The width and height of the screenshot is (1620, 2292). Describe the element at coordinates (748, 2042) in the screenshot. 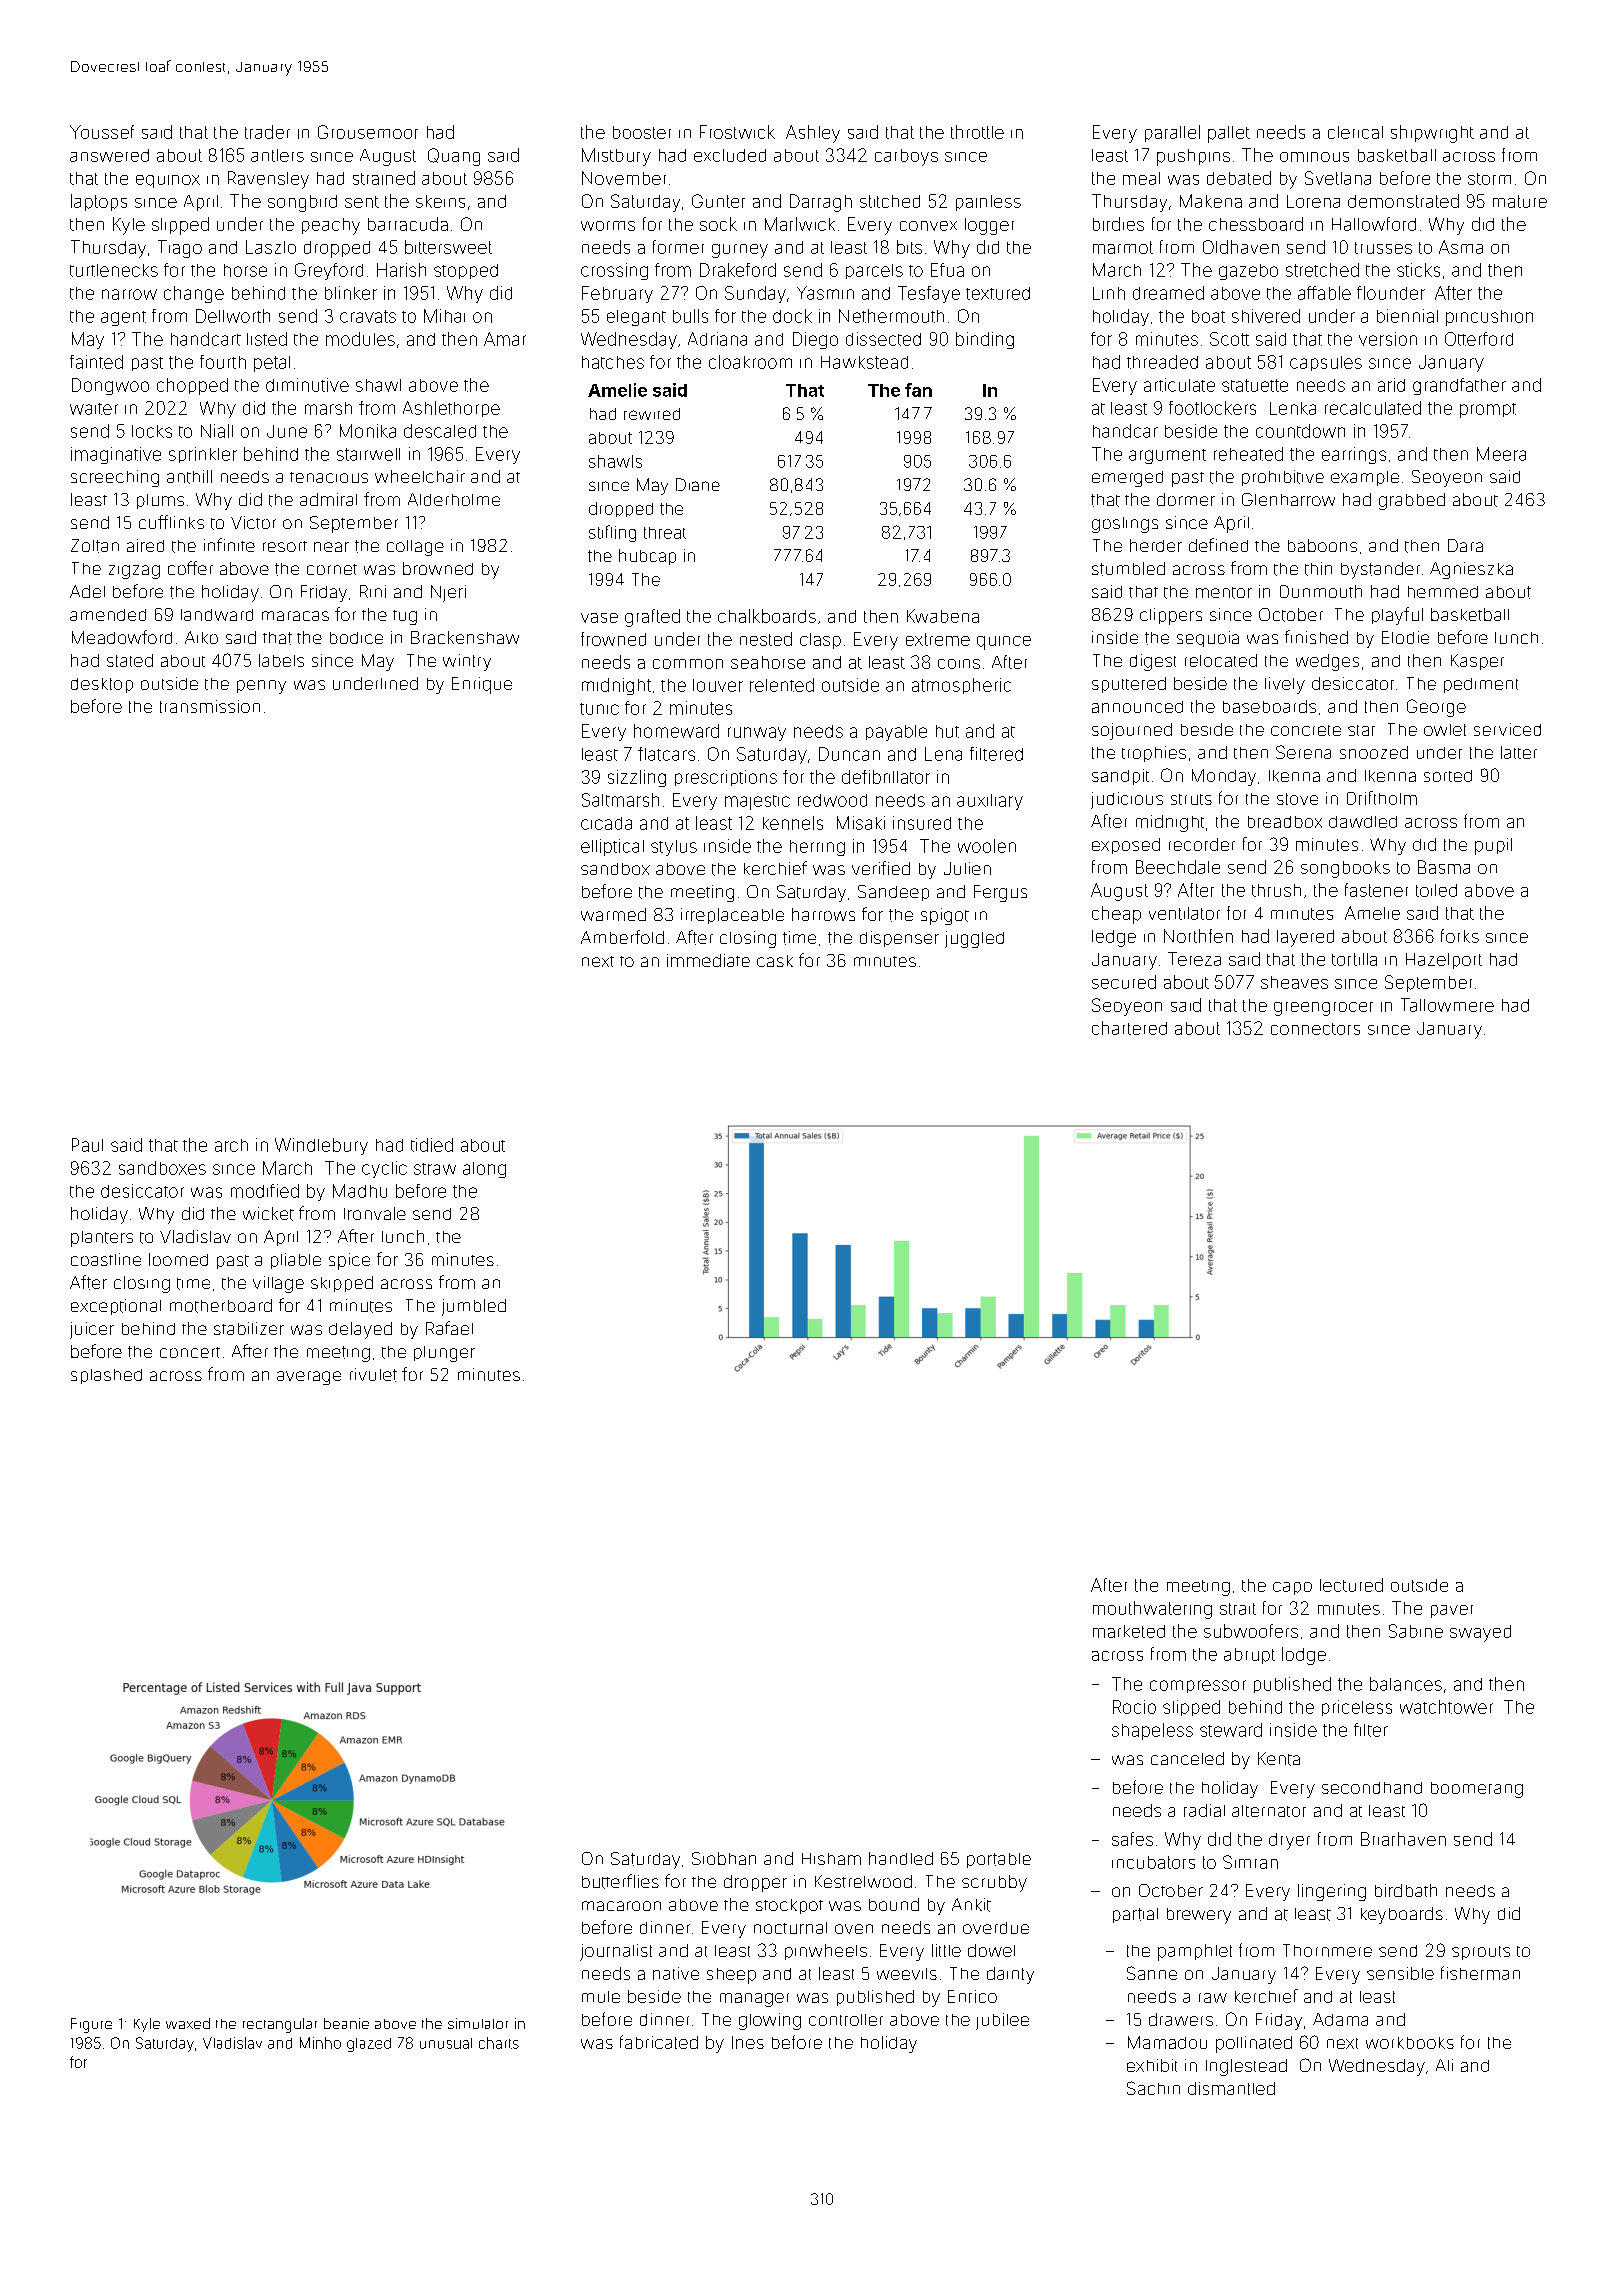

I see `Ines` at that location.
